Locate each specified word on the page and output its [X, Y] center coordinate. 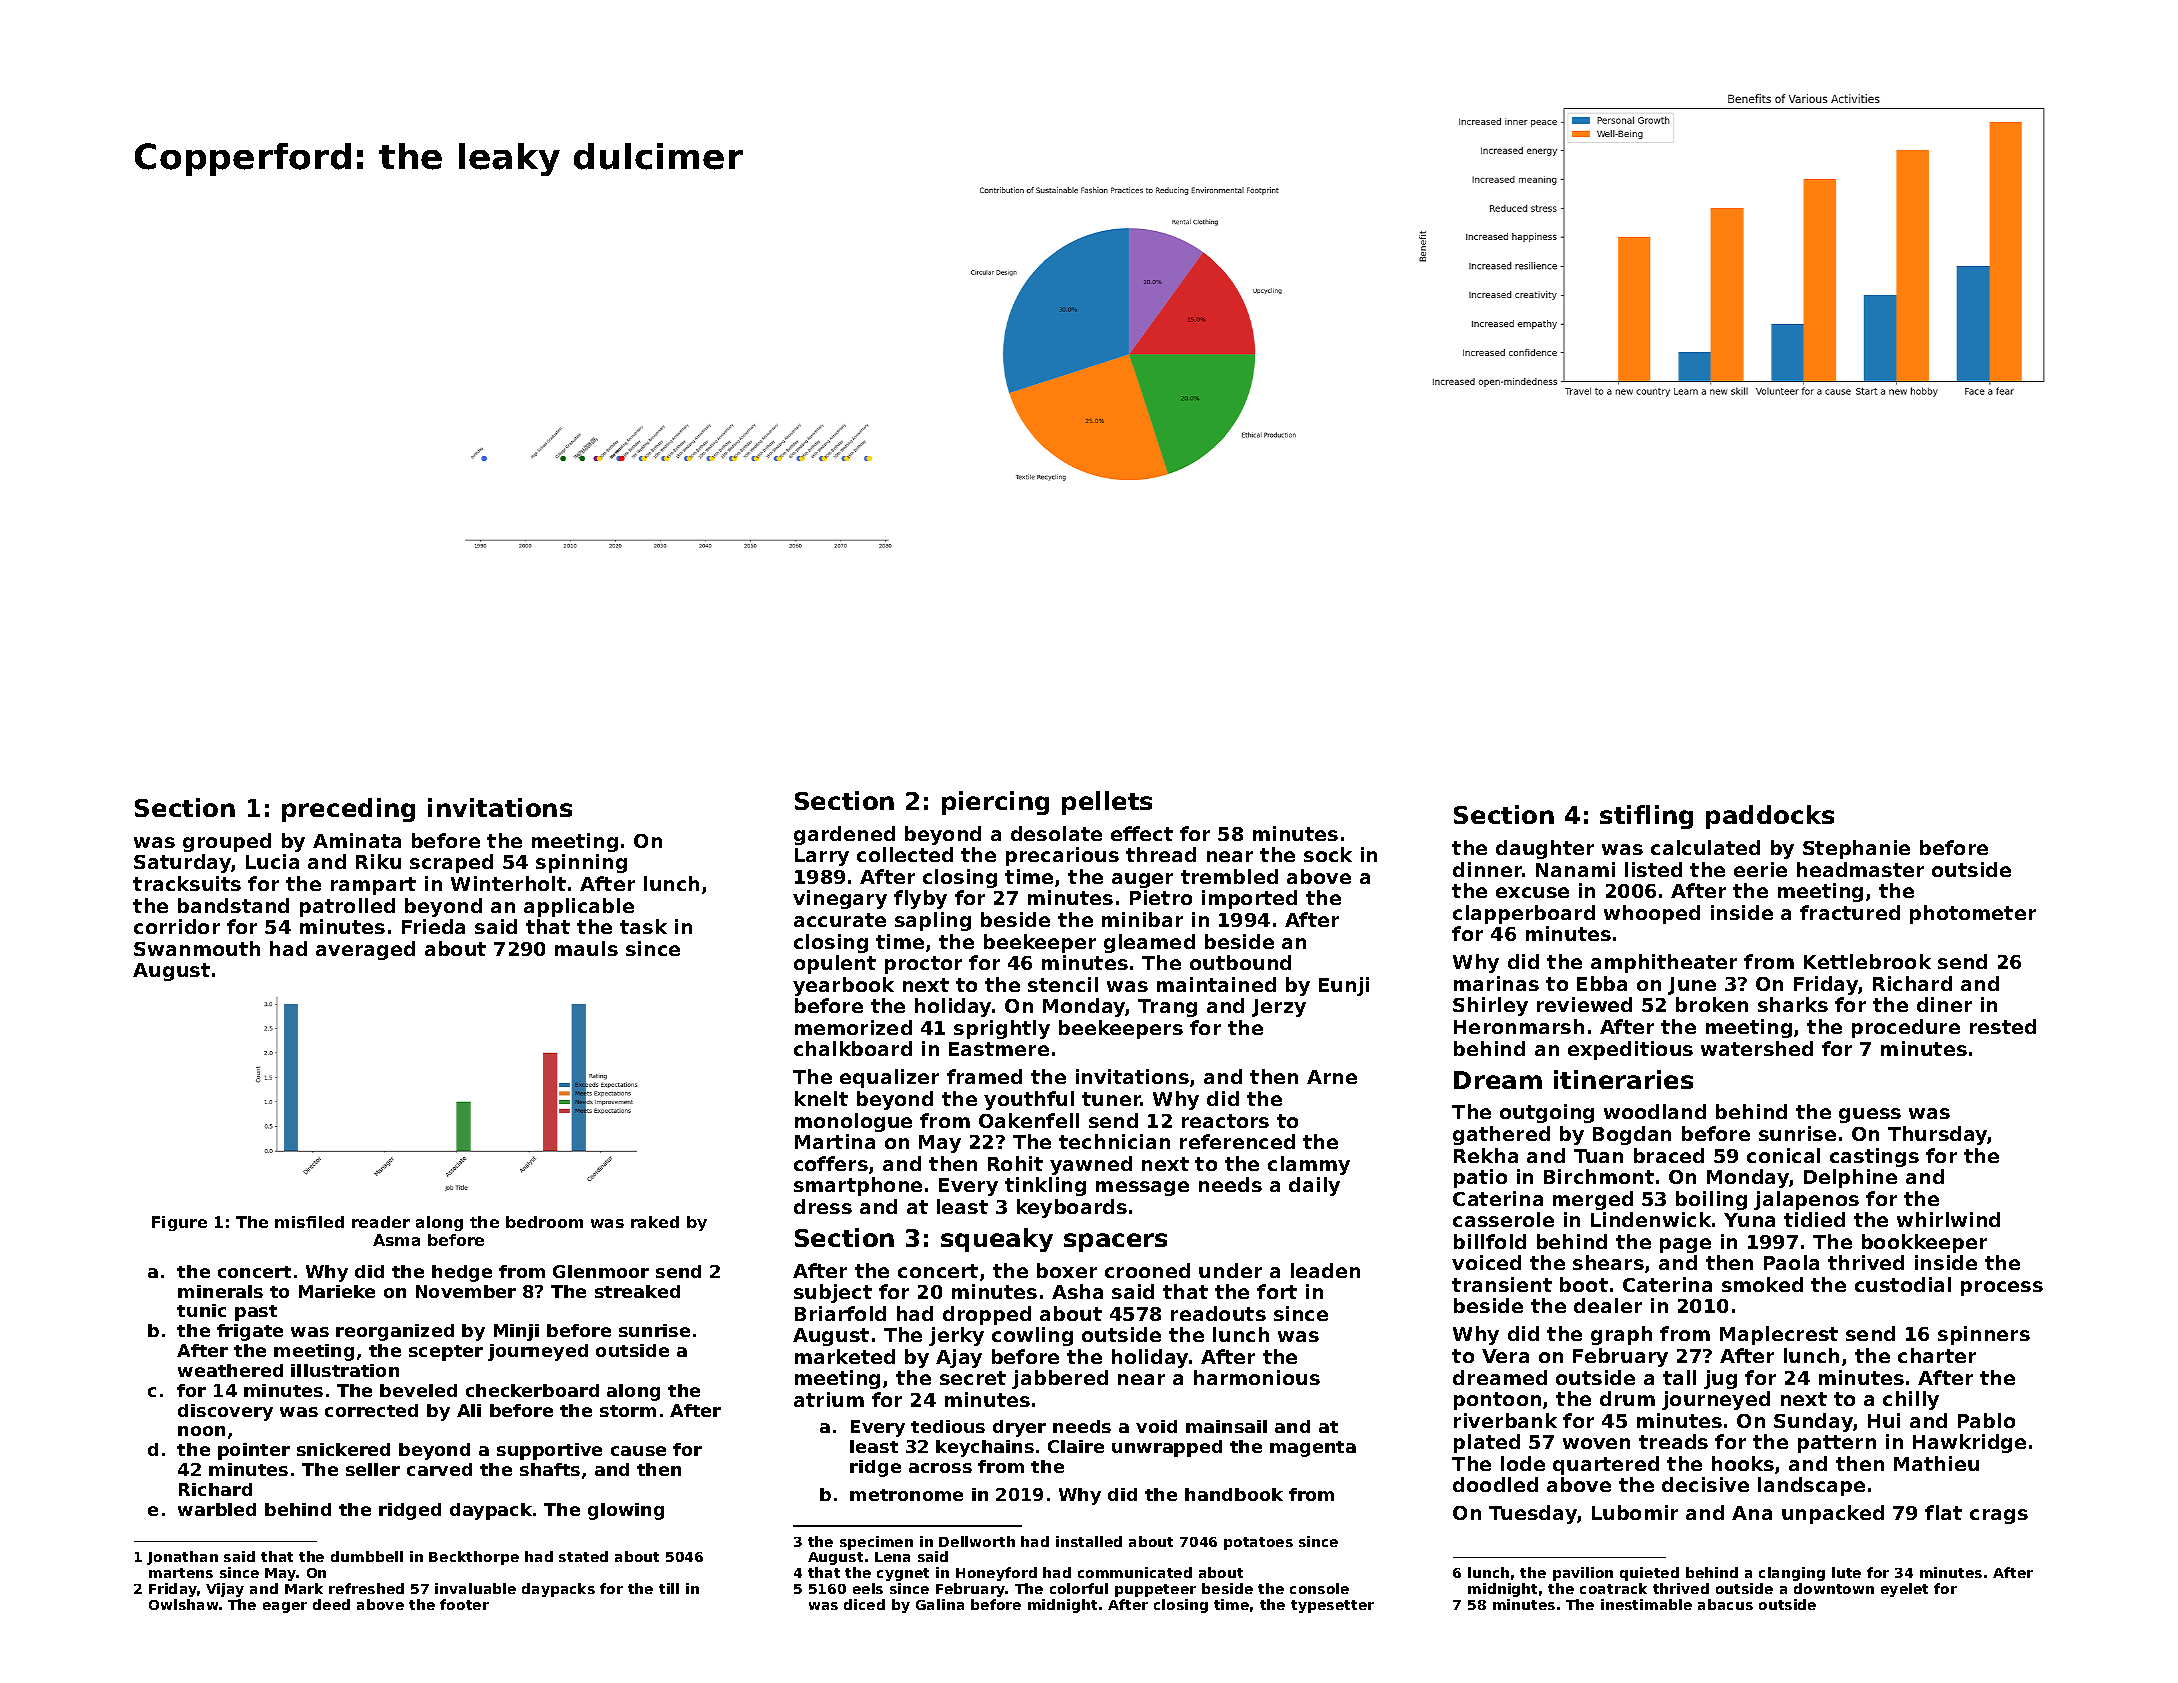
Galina [940, 1604]
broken [1712, 1004]
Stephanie [1856, 849]
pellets [1107, 803]
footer [464, 1604]
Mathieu [1936, 1463]
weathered [230, 1370]
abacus [1725, 1604]
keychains [985, 1448]
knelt [821, 1098]
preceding [348, 810]
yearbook [843, 986]
